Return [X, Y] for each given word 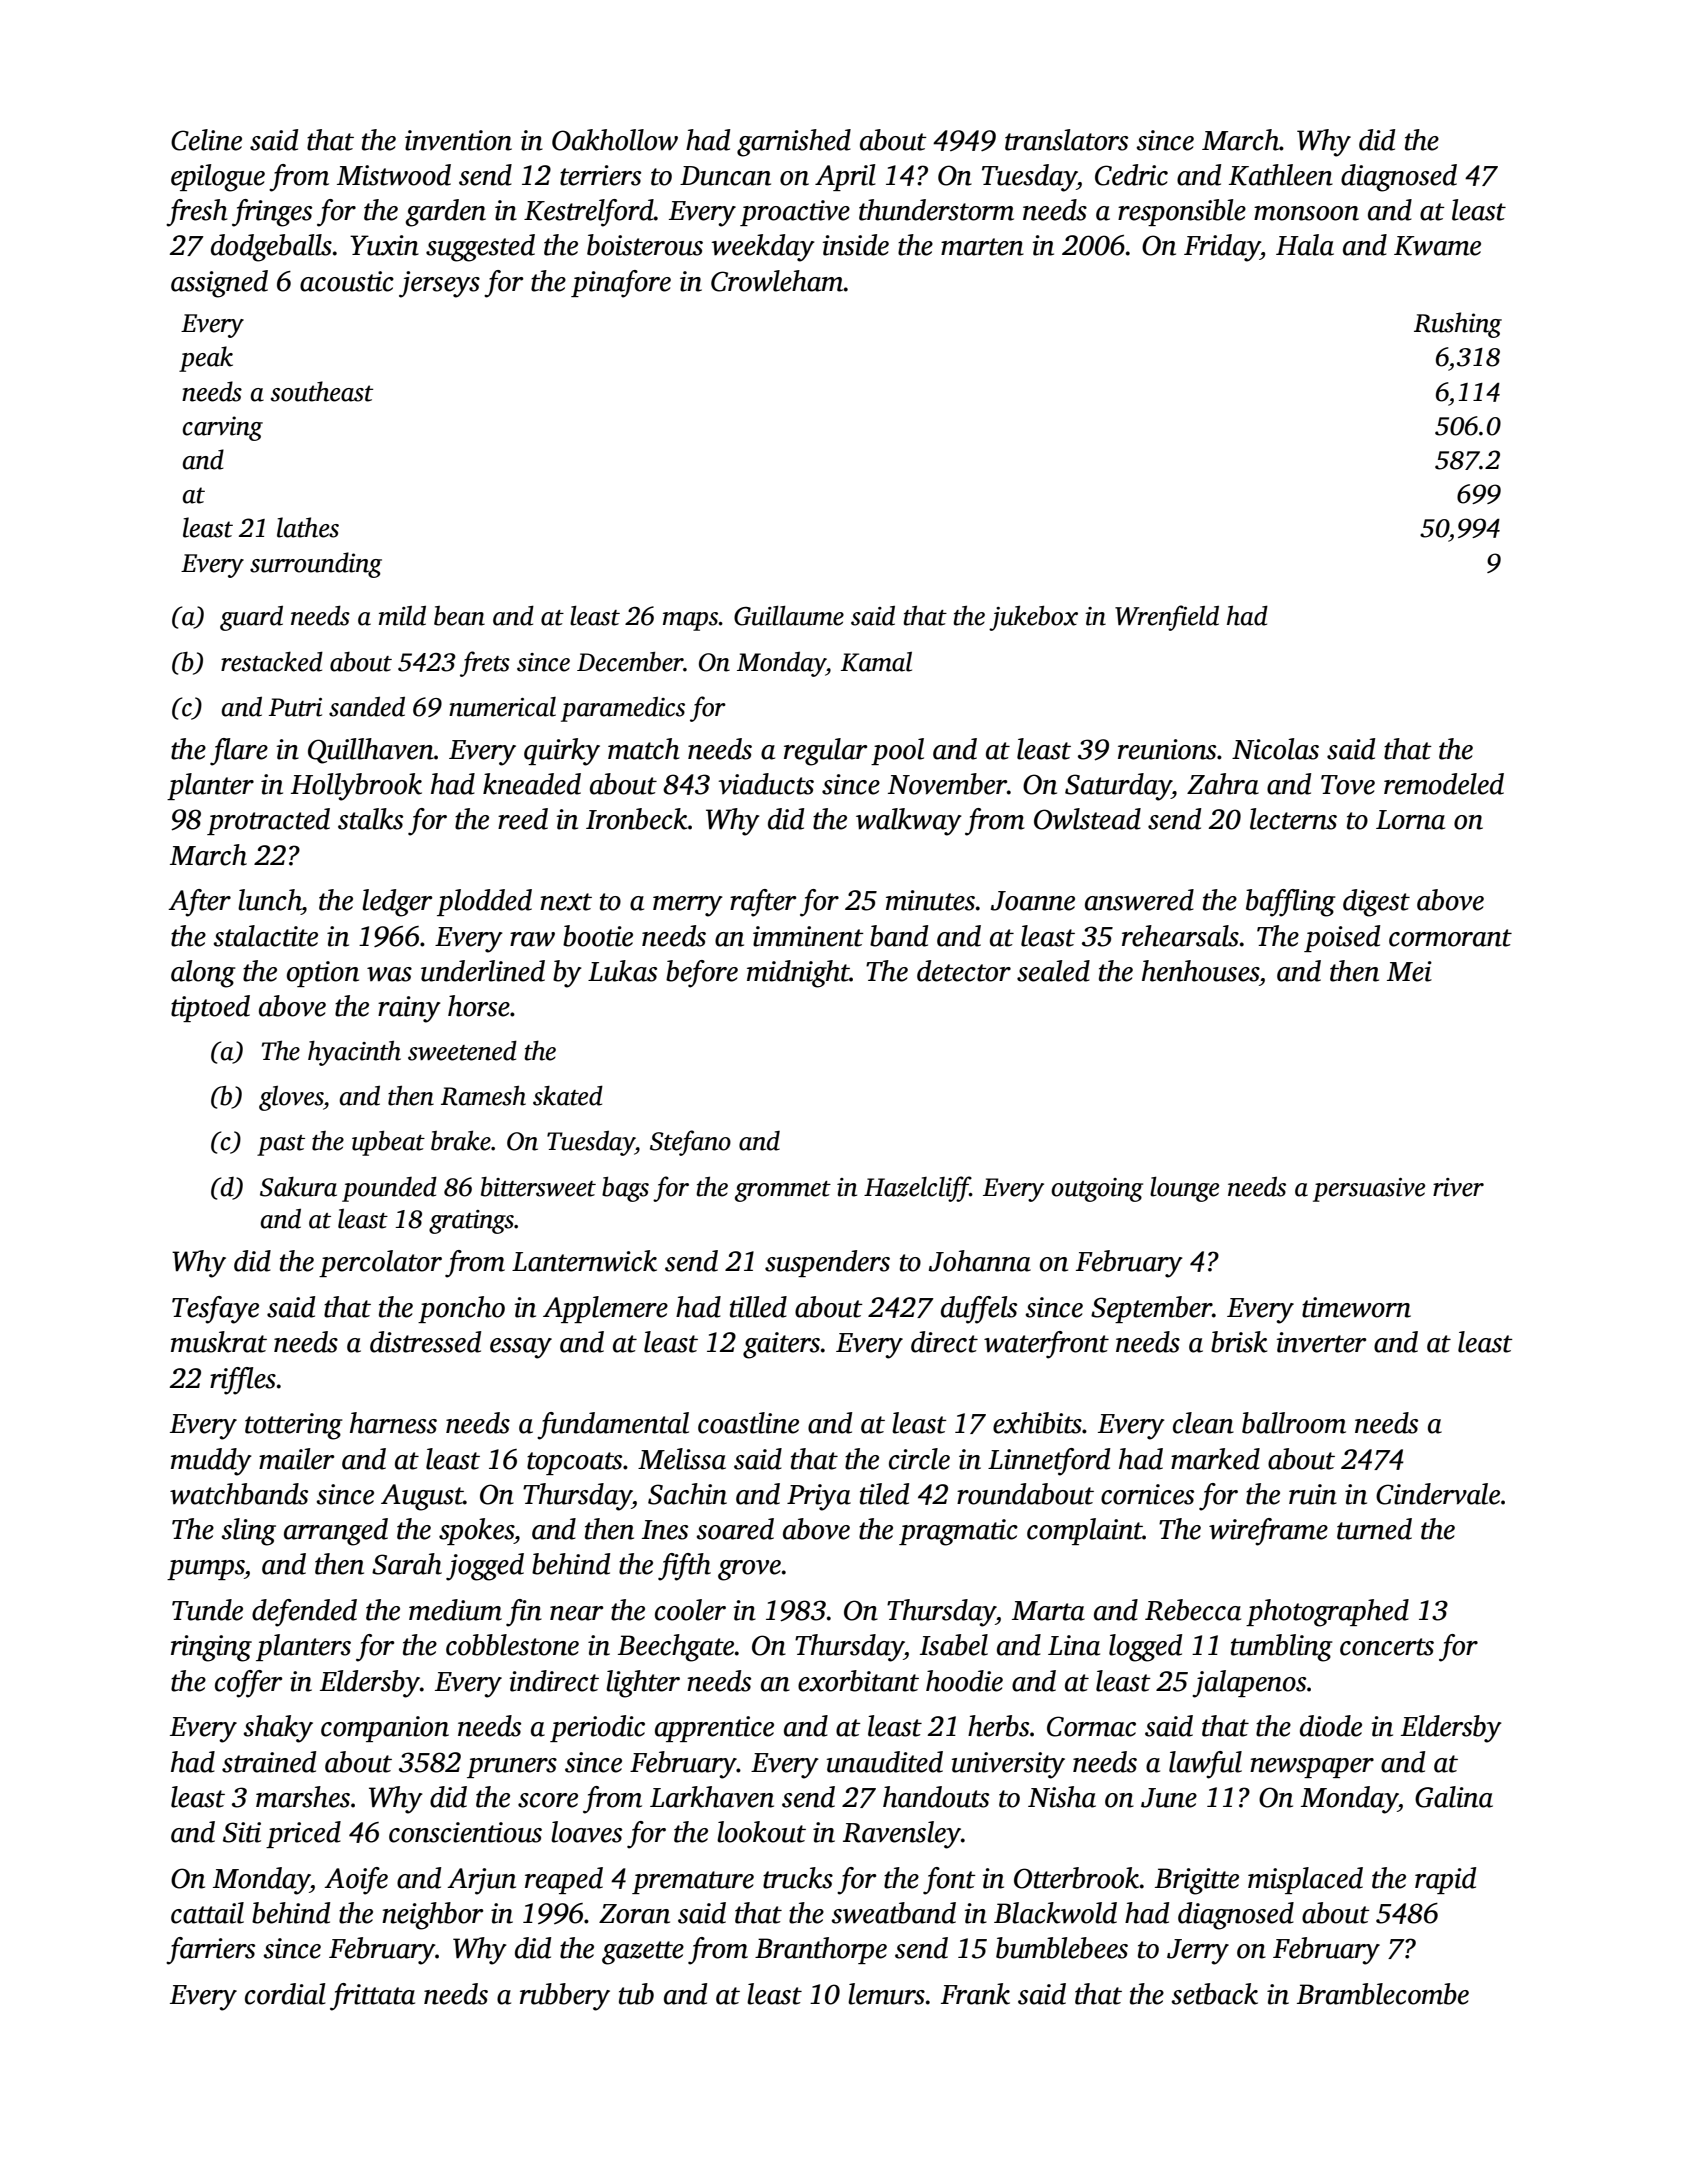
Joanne [1033, 901]
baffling [1291, 903]
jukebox [1033, 618]
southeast [322, 391]
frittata [372, 1997]
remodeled [1444, 784]
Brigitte [1197, 1881]
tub [636, 1994]
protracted [268, 821]
